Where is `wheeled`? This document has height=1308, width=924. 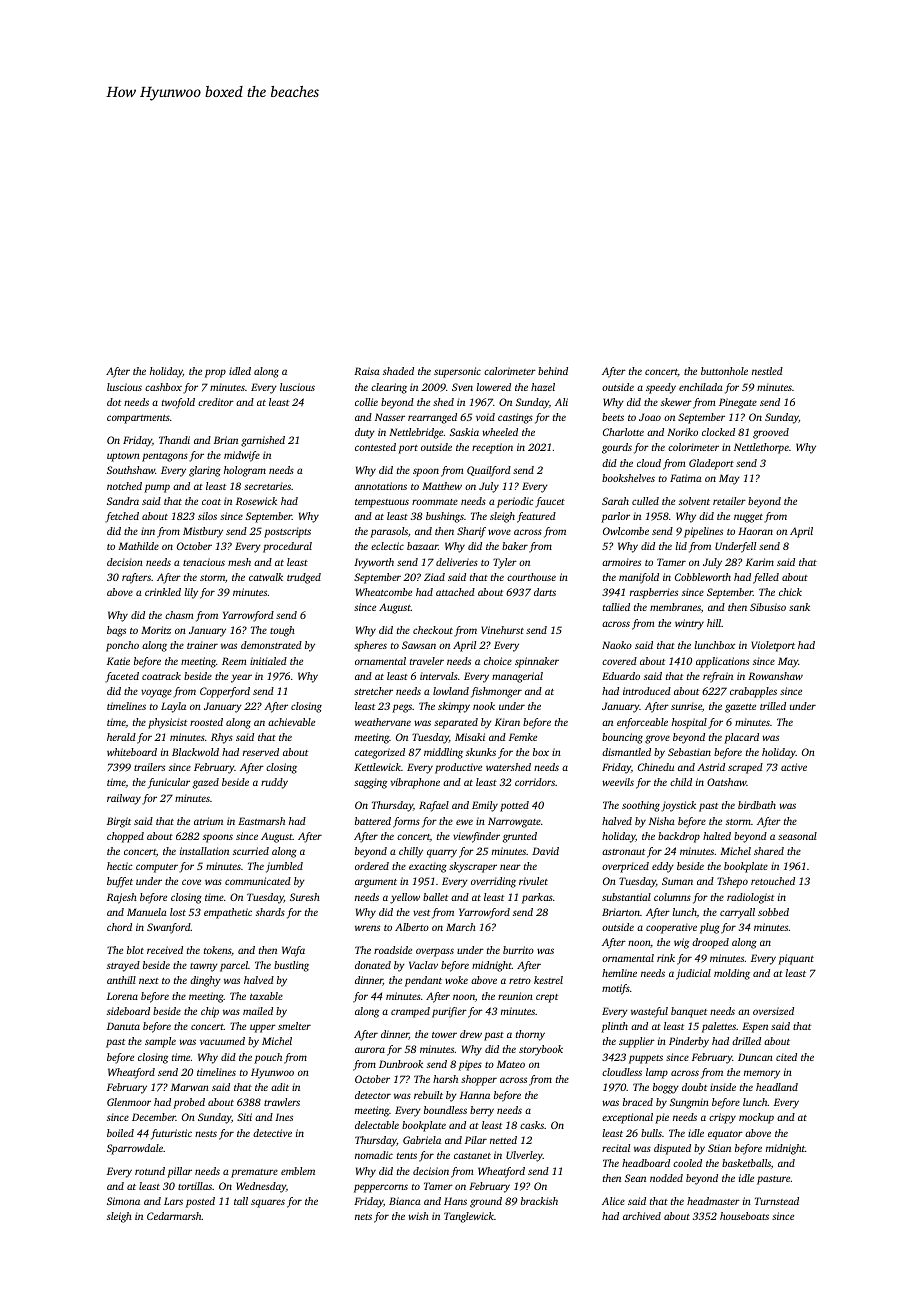 wheeled is located at coordinates (500, 432).
